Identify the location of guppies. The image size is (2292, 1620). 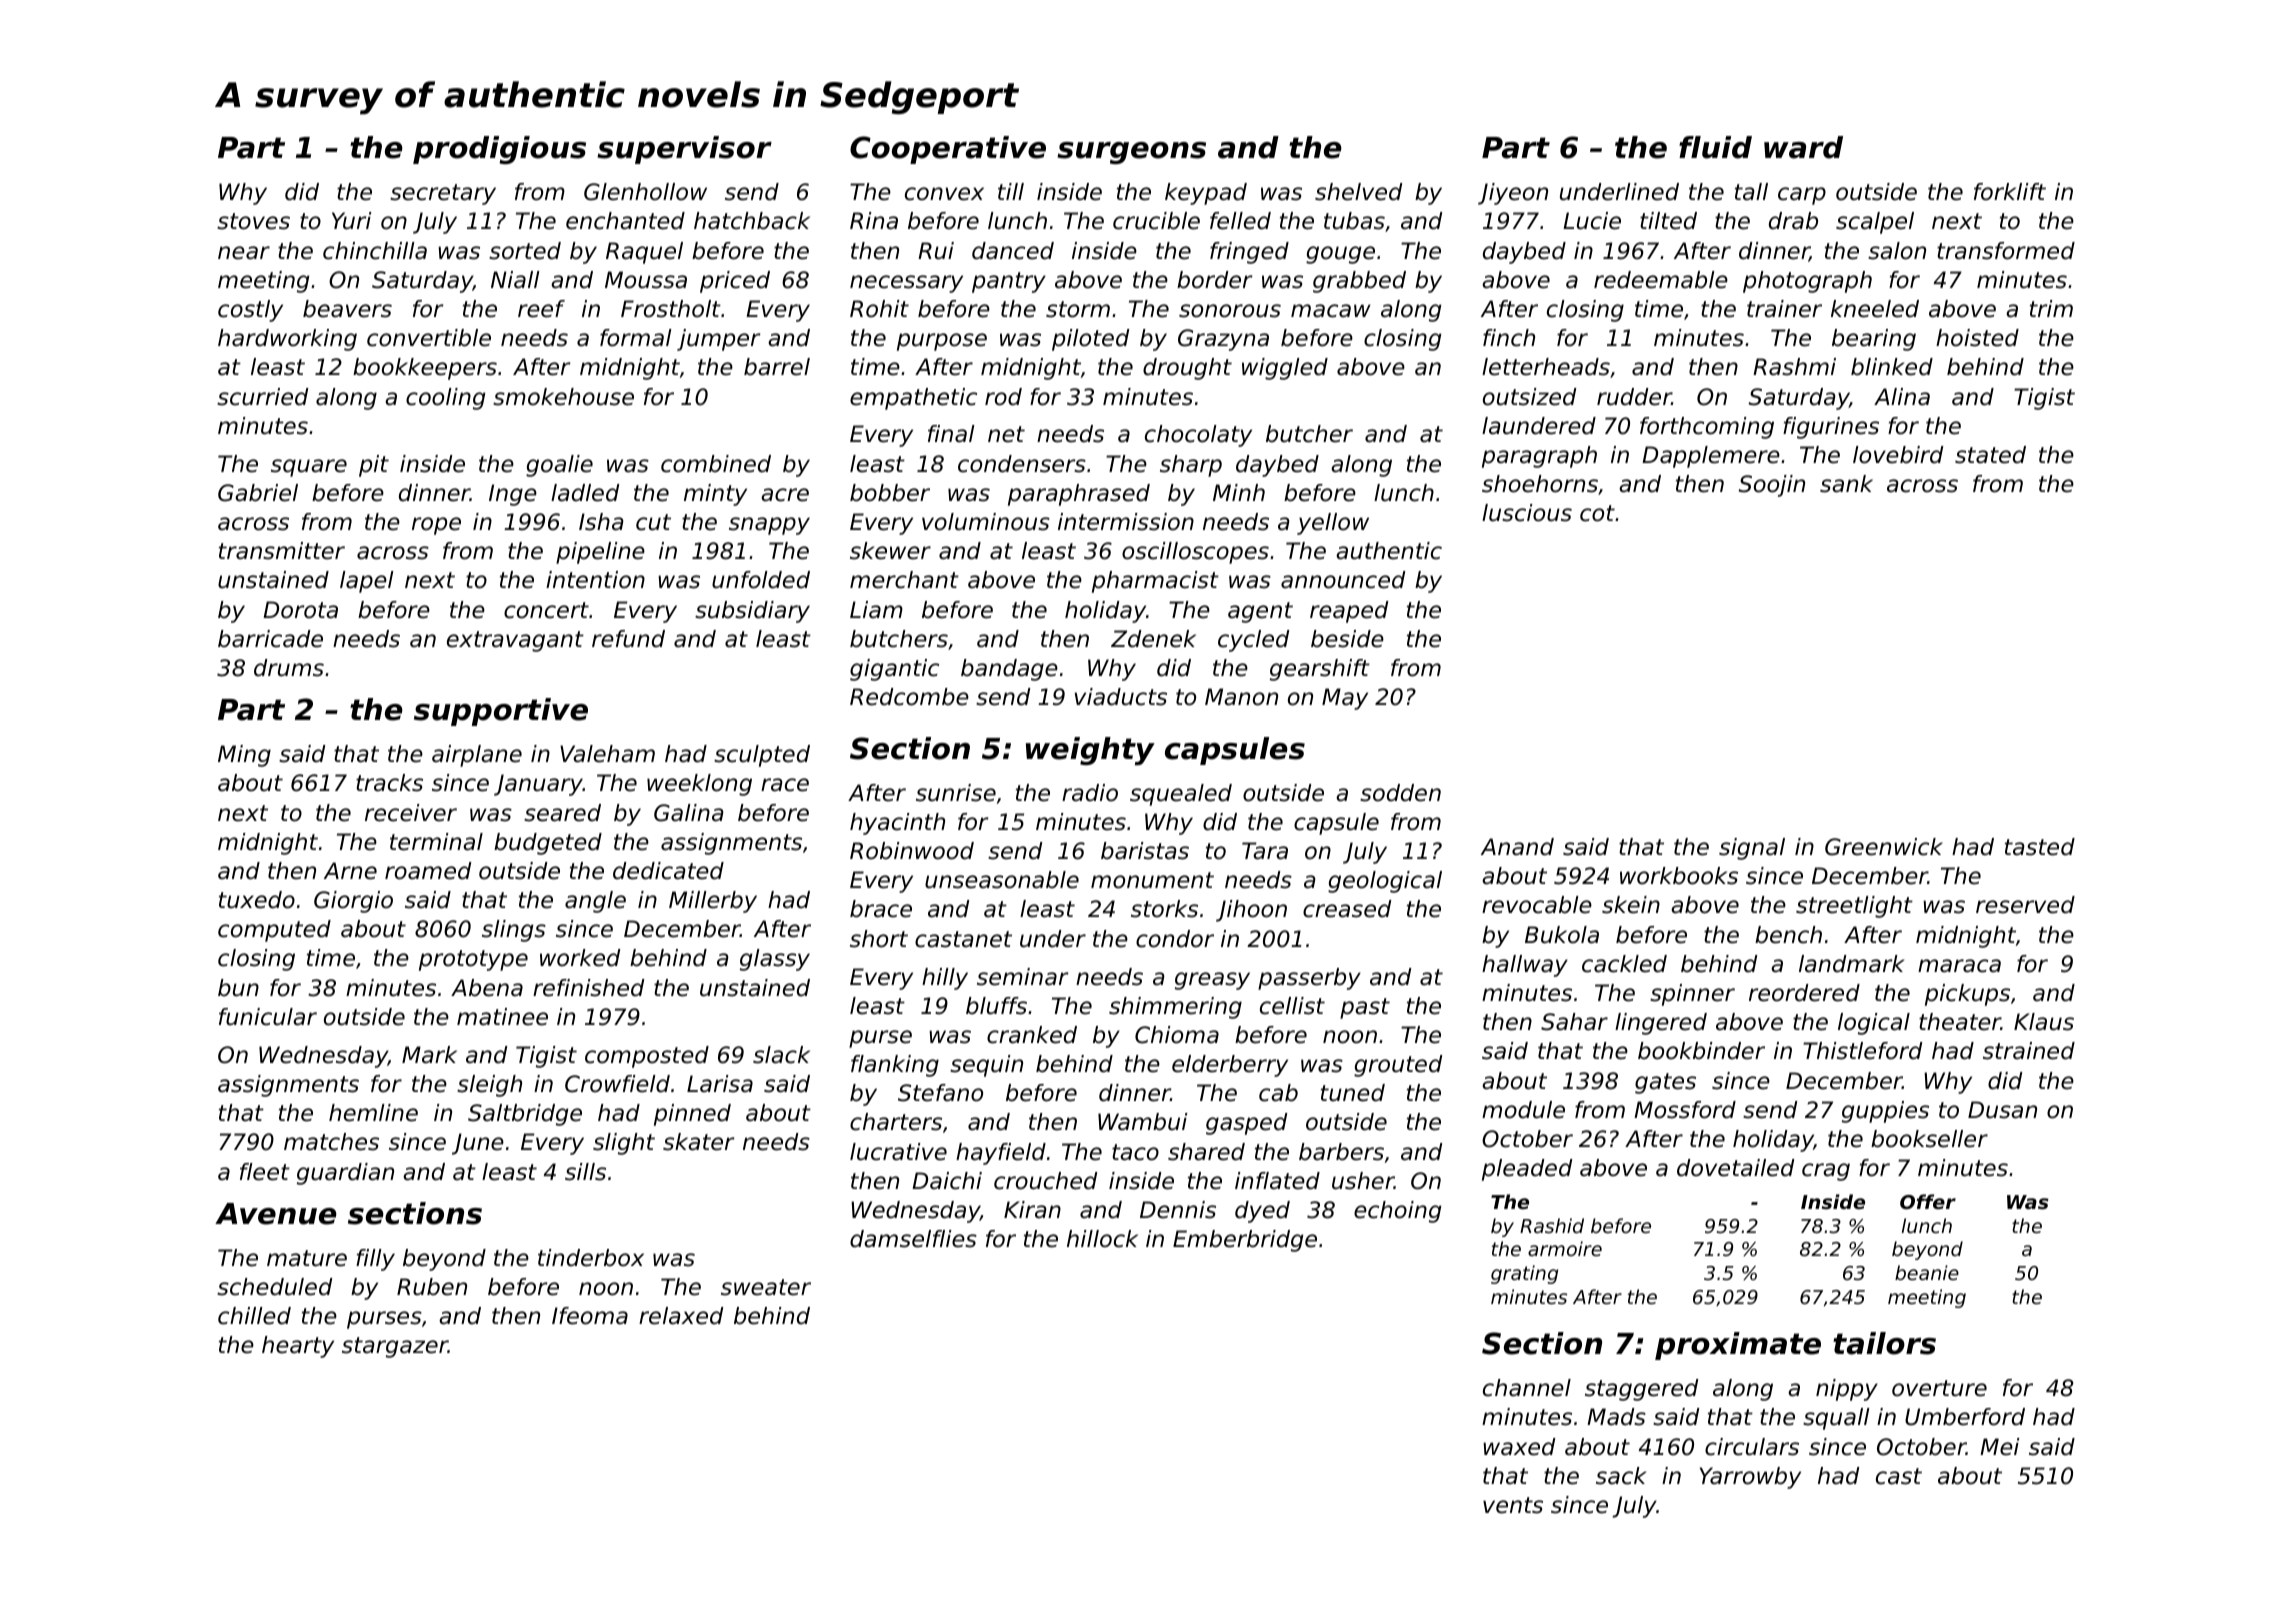
(1885, 1112).
